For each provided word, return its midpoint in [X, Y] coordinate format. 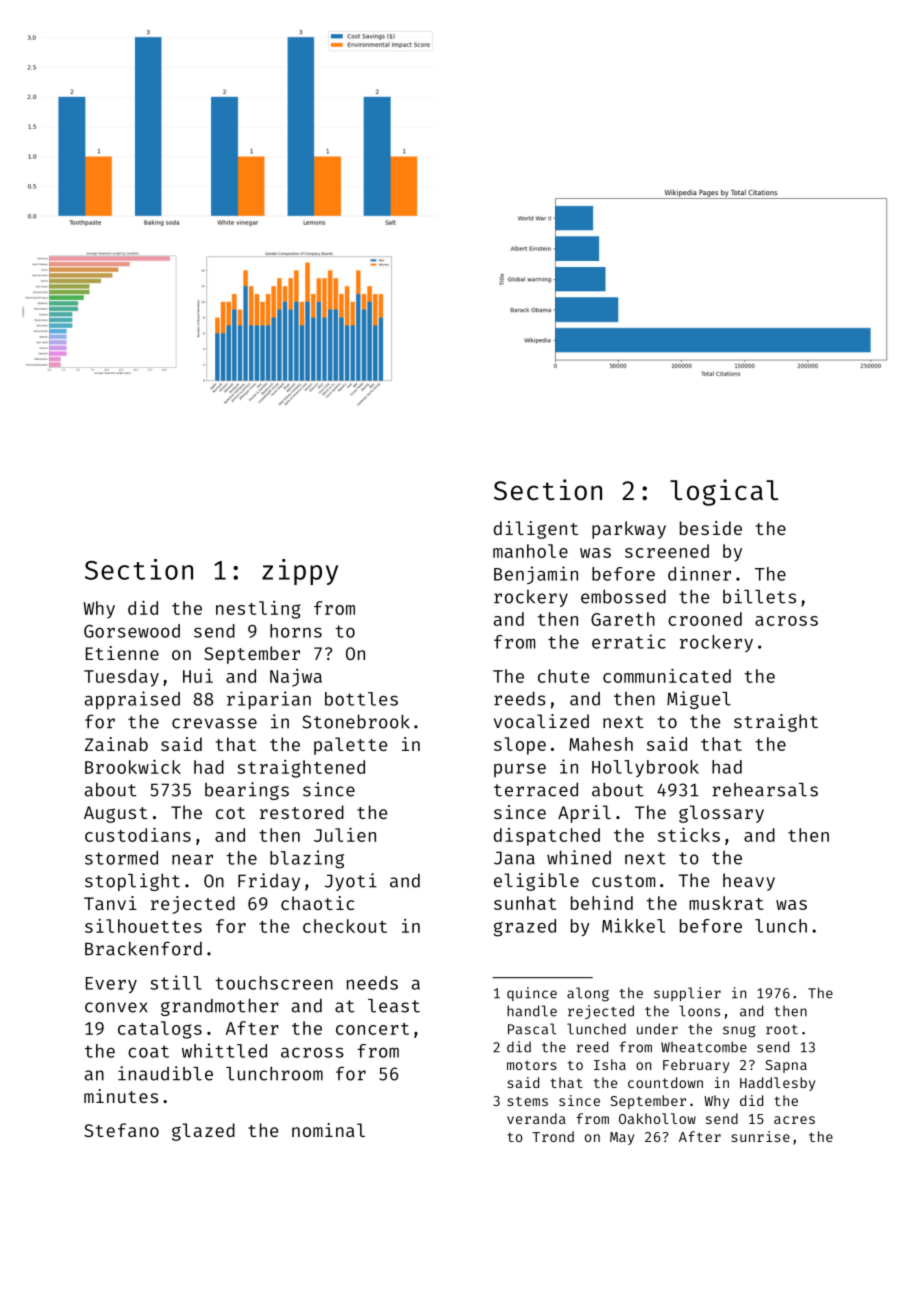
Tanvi [110, 903]
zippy [300, 572]
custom [623, 881]
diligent [536, 530]
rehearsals [765, 790]
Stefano [121, 1130]
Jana [514, 858]
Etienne [122, 653]
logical [724, 492]
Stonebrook [356, 721]
